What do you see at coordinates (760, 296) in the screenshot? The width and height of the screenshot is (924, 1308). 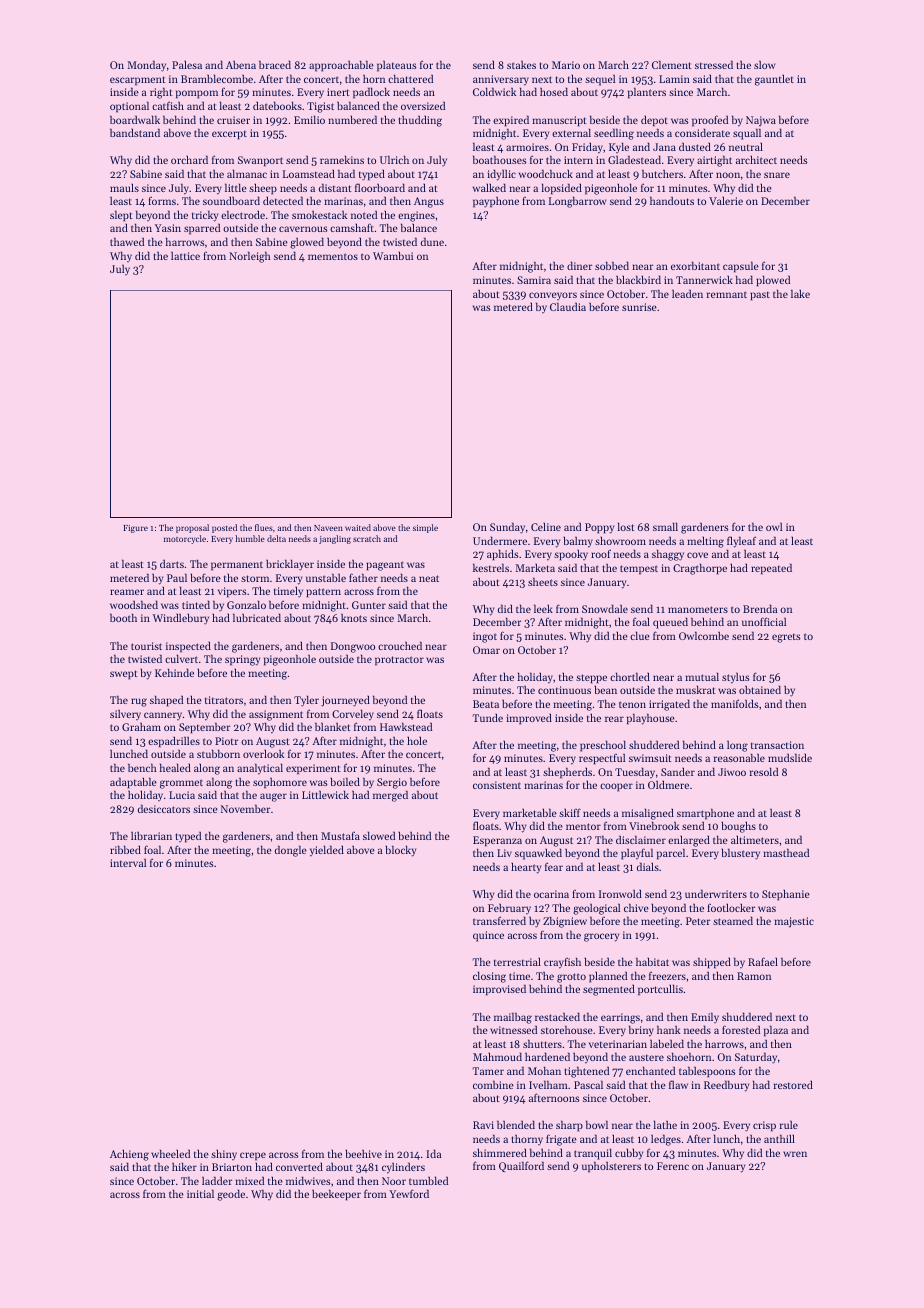 I see `past` at bounding box center [760, 296].
